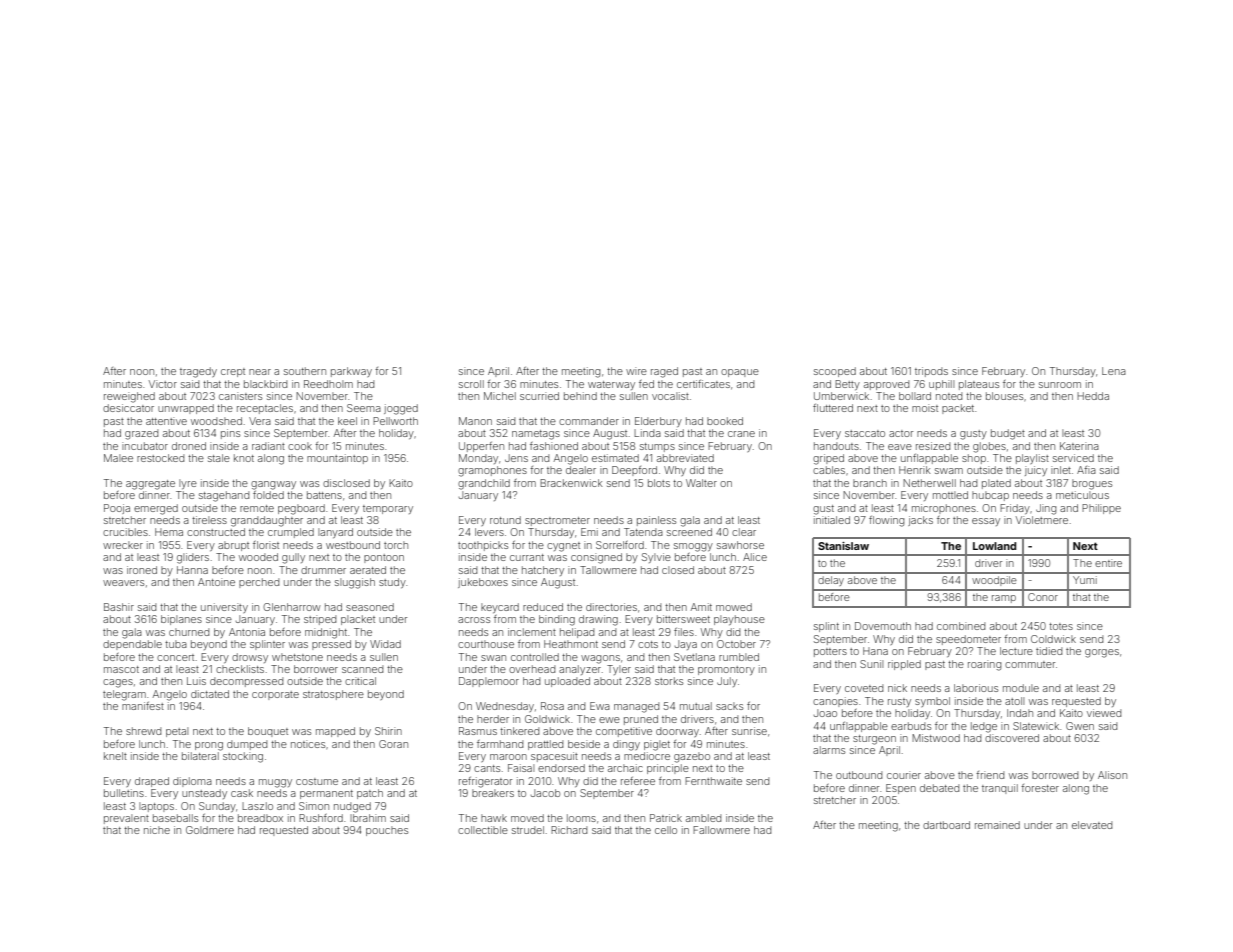 The width and height of the page is (1233, 952). I want to click on shop, so click(974, 459).
